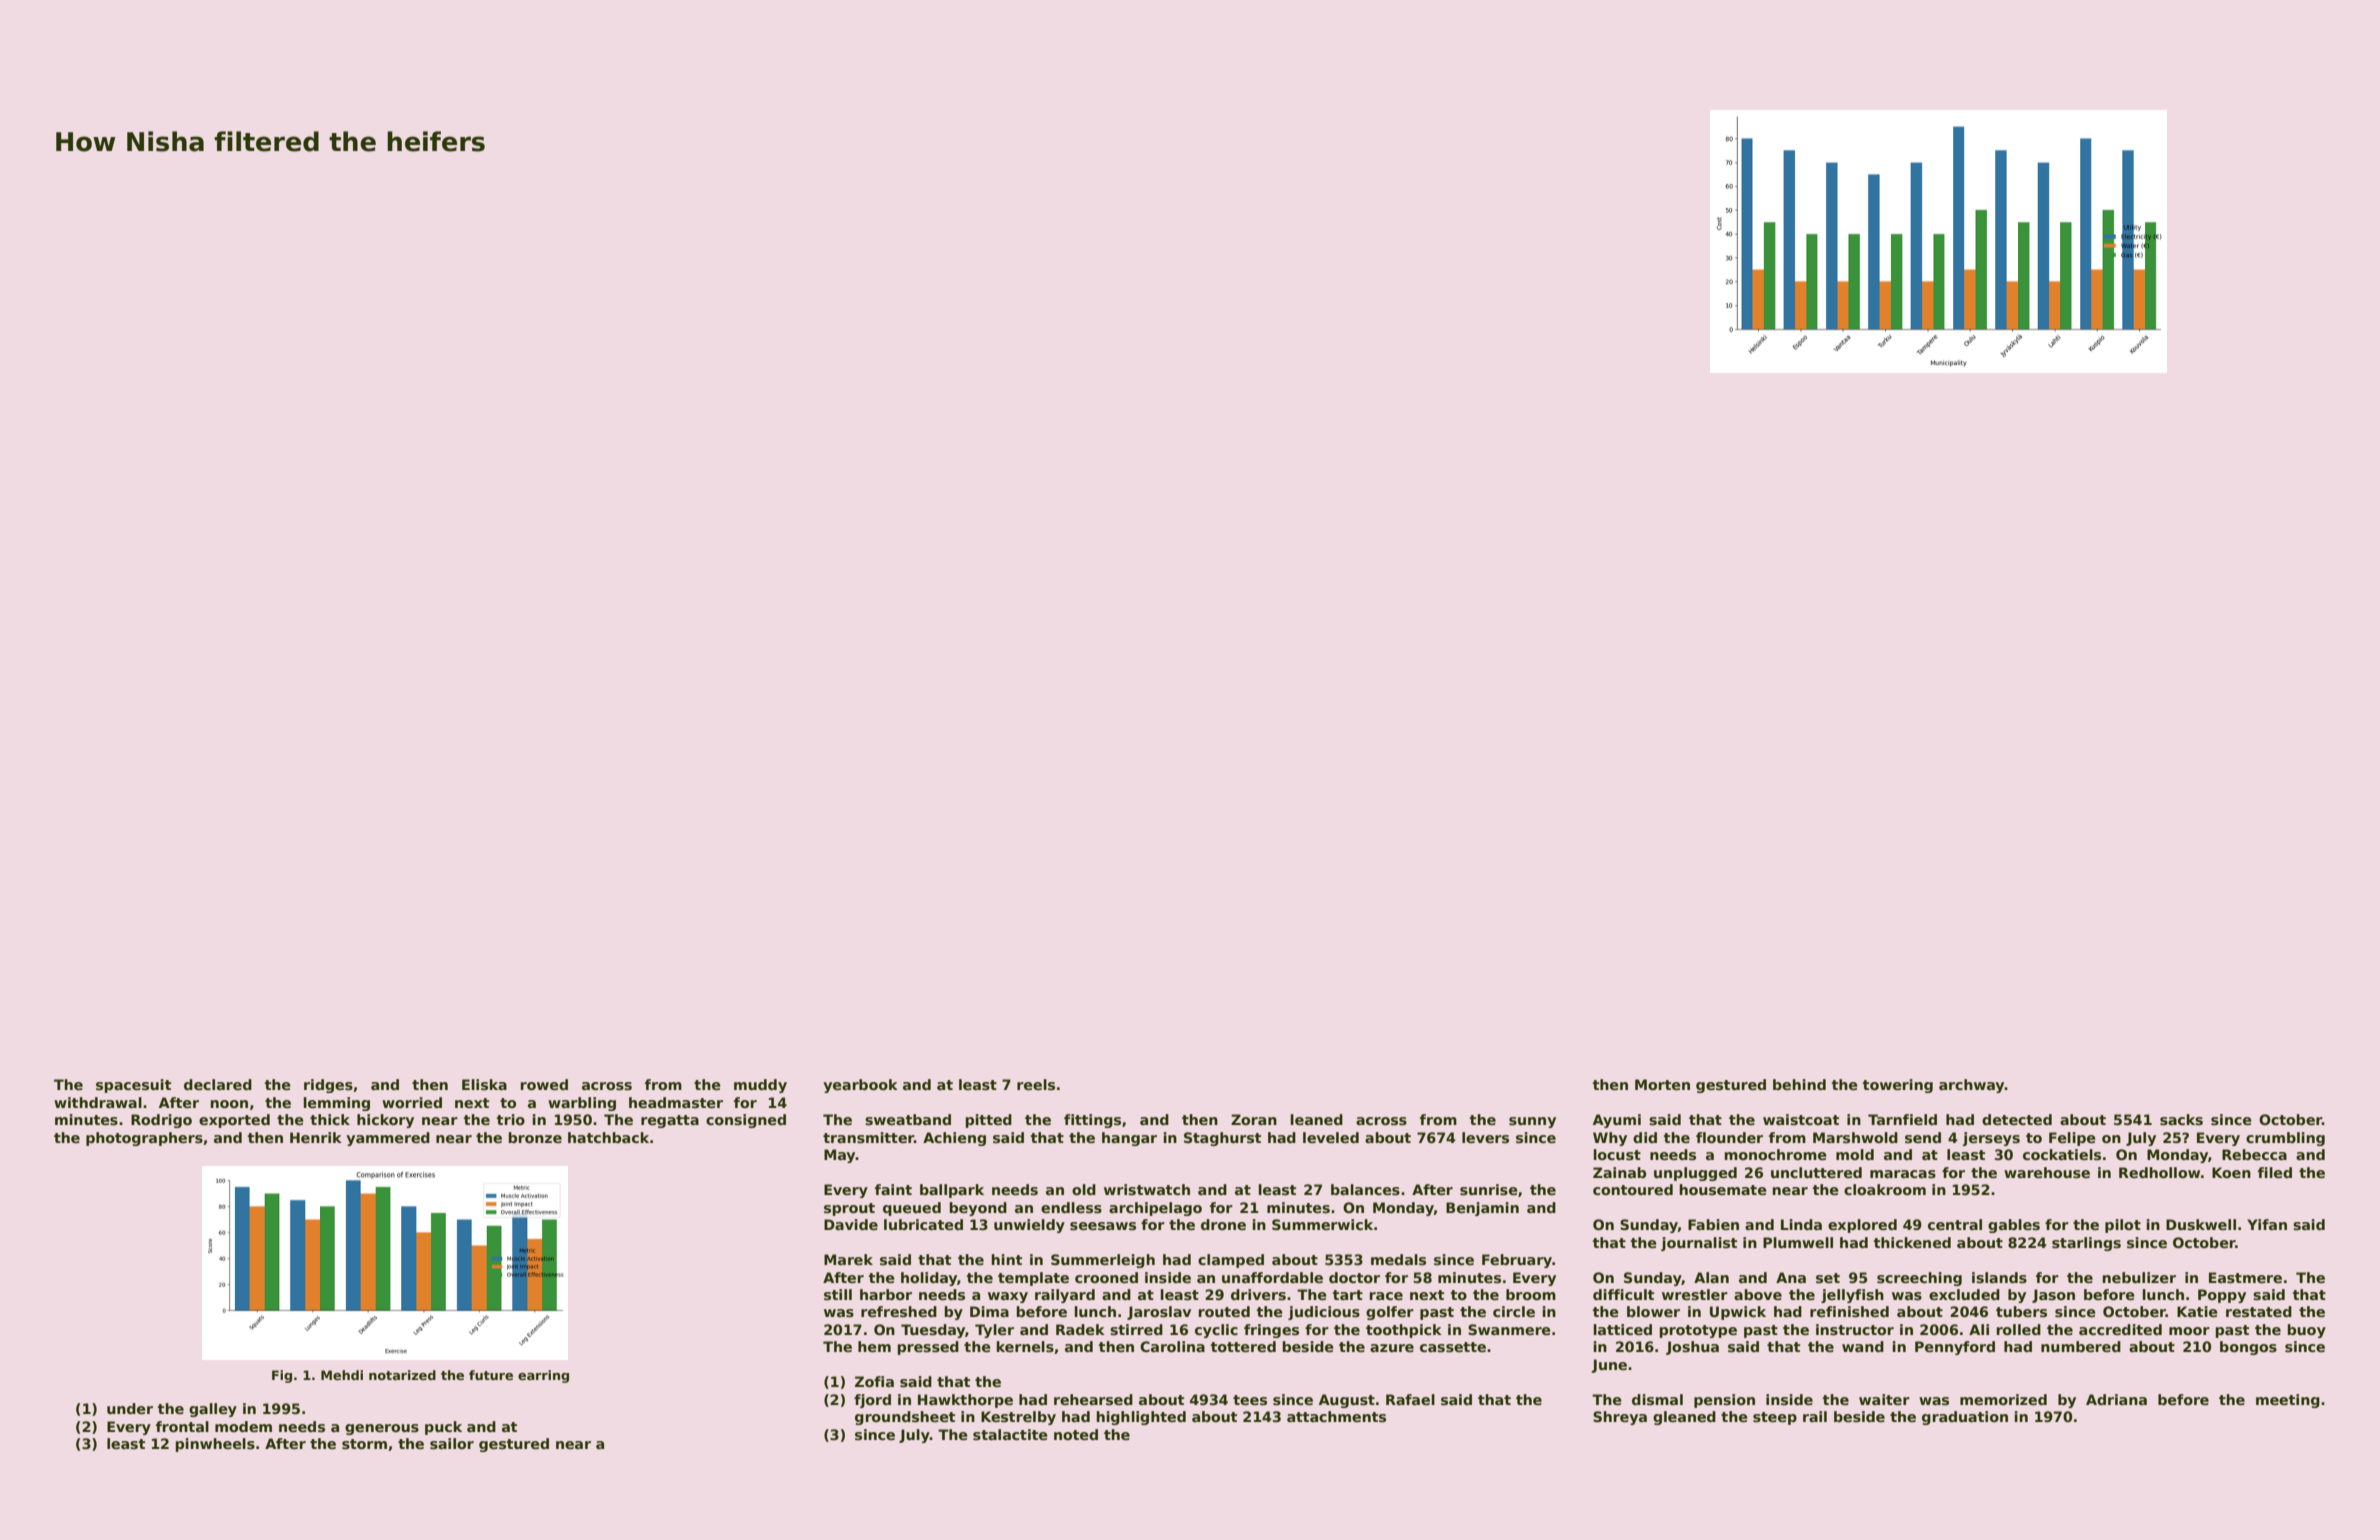 Image resolution: width=2380 pixels, height=1540 pixels. What do you see at coordinates (2181, 1119) in the page?
I see `sacks` at bounding box center [2181, 1119].
